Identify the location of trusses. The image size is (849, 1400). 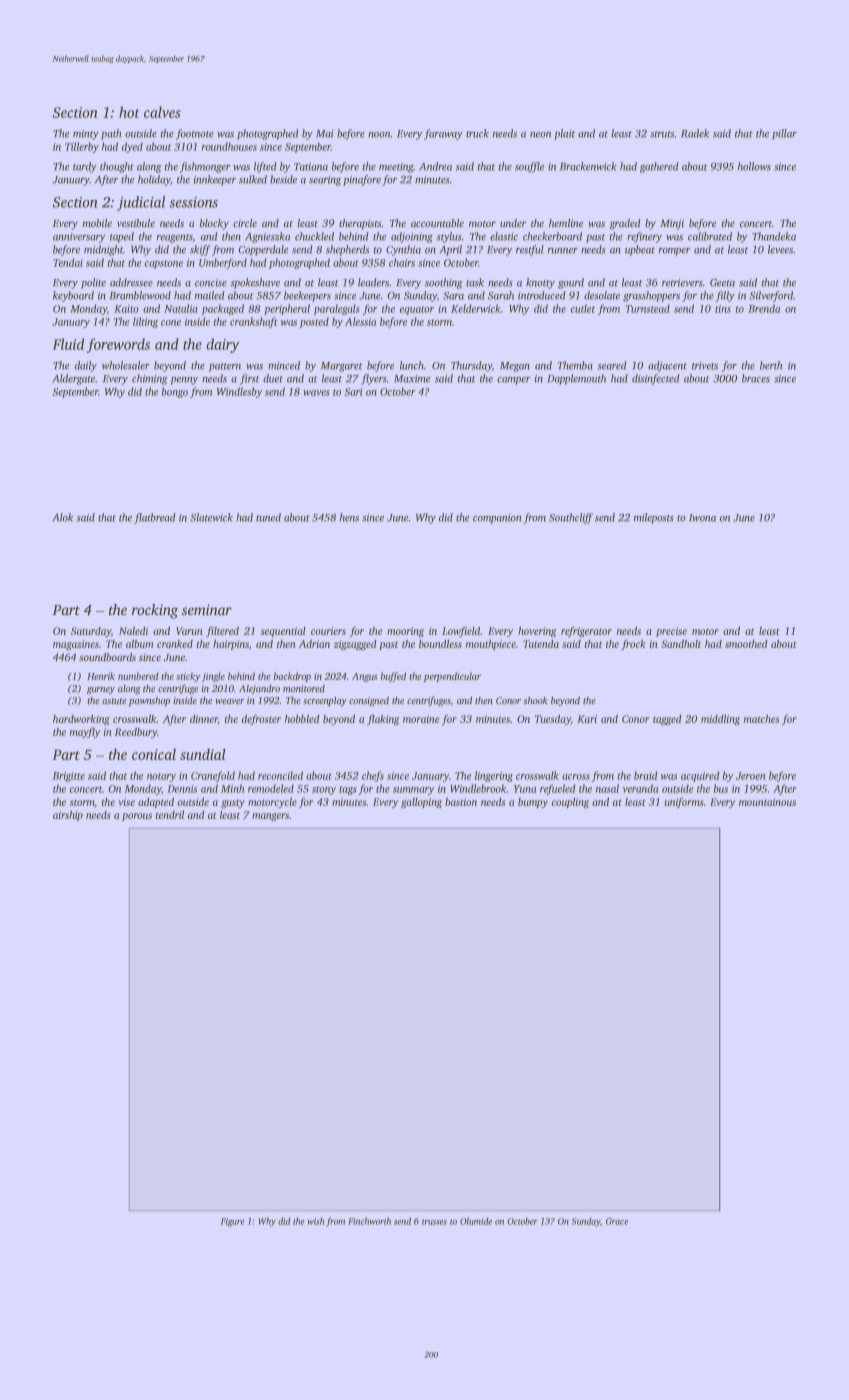
(434, 1222).
